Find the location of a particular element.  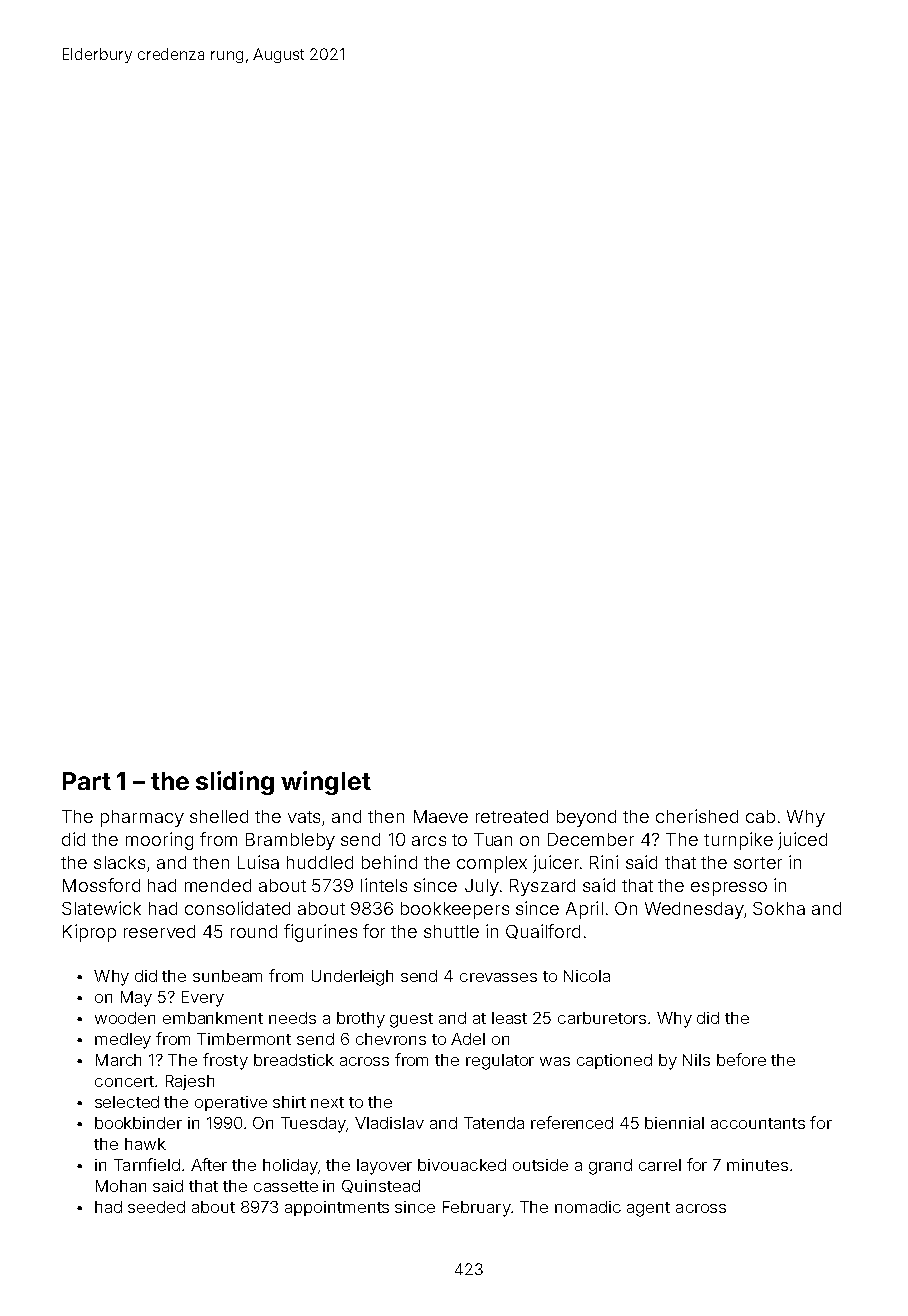

retreated is located at coordinates (512, 816).
